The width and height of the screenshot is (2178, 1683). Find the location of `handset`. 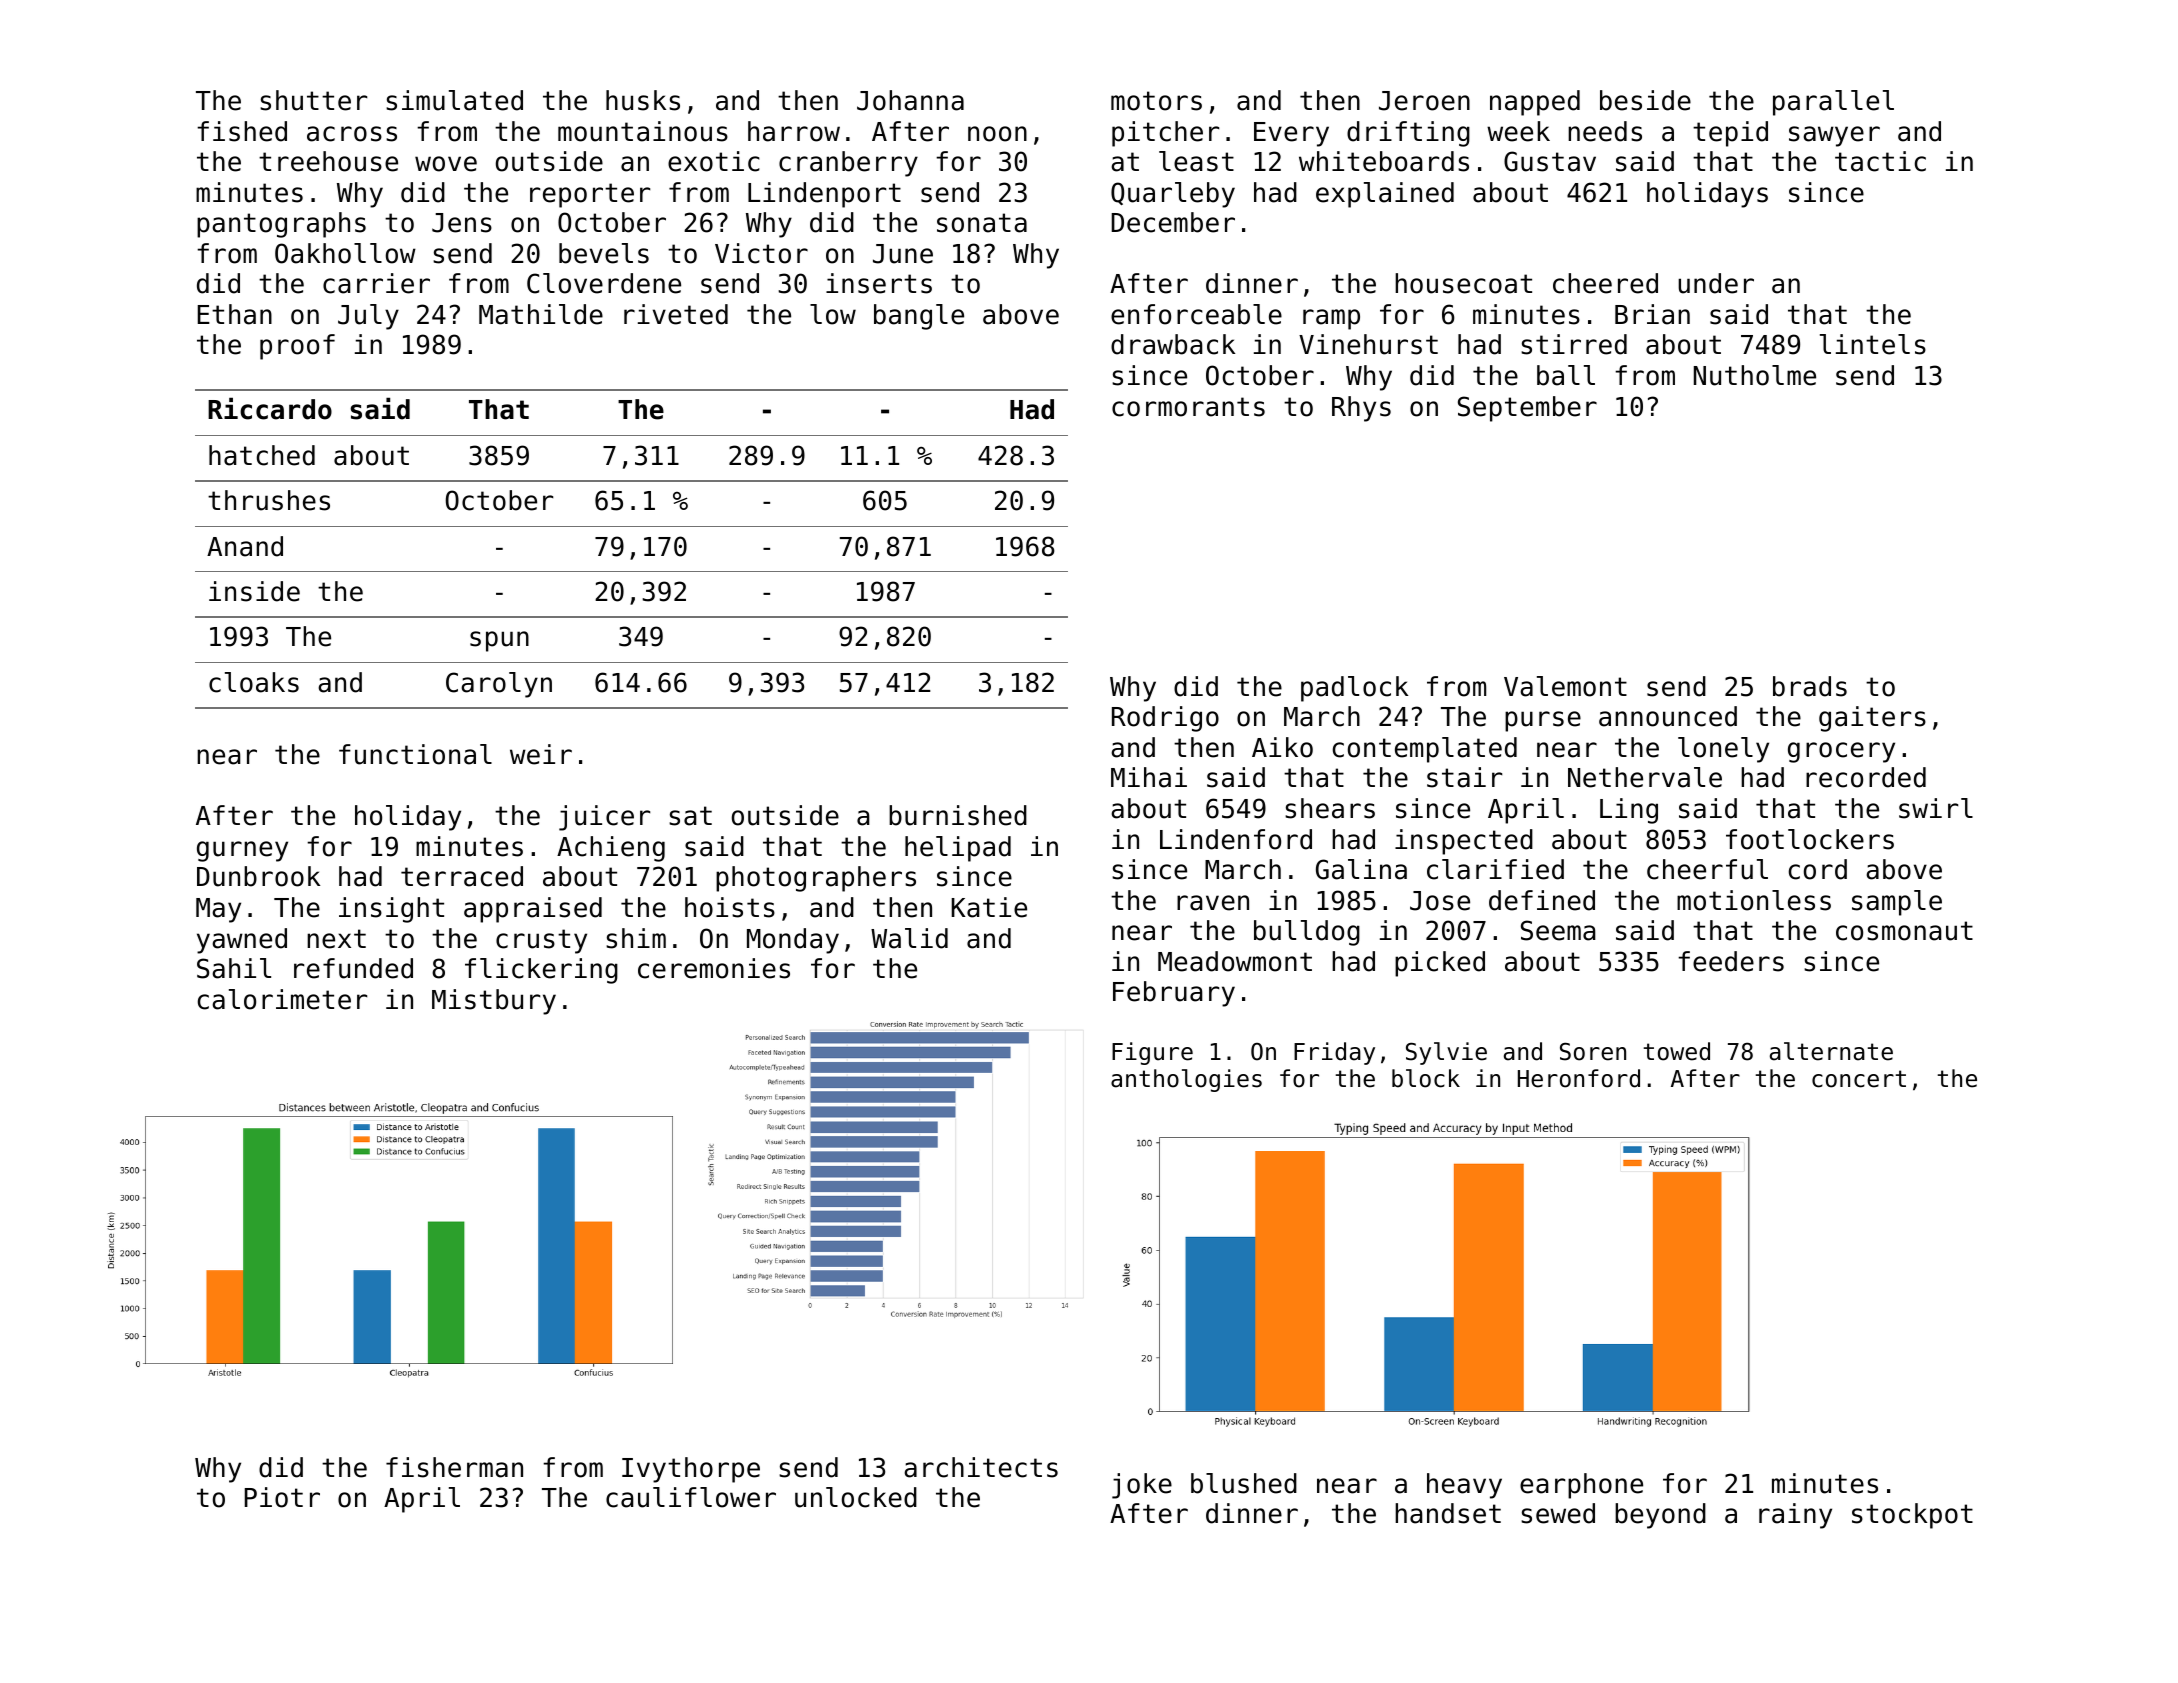

handset is located at coordinates (1448, 1513).
